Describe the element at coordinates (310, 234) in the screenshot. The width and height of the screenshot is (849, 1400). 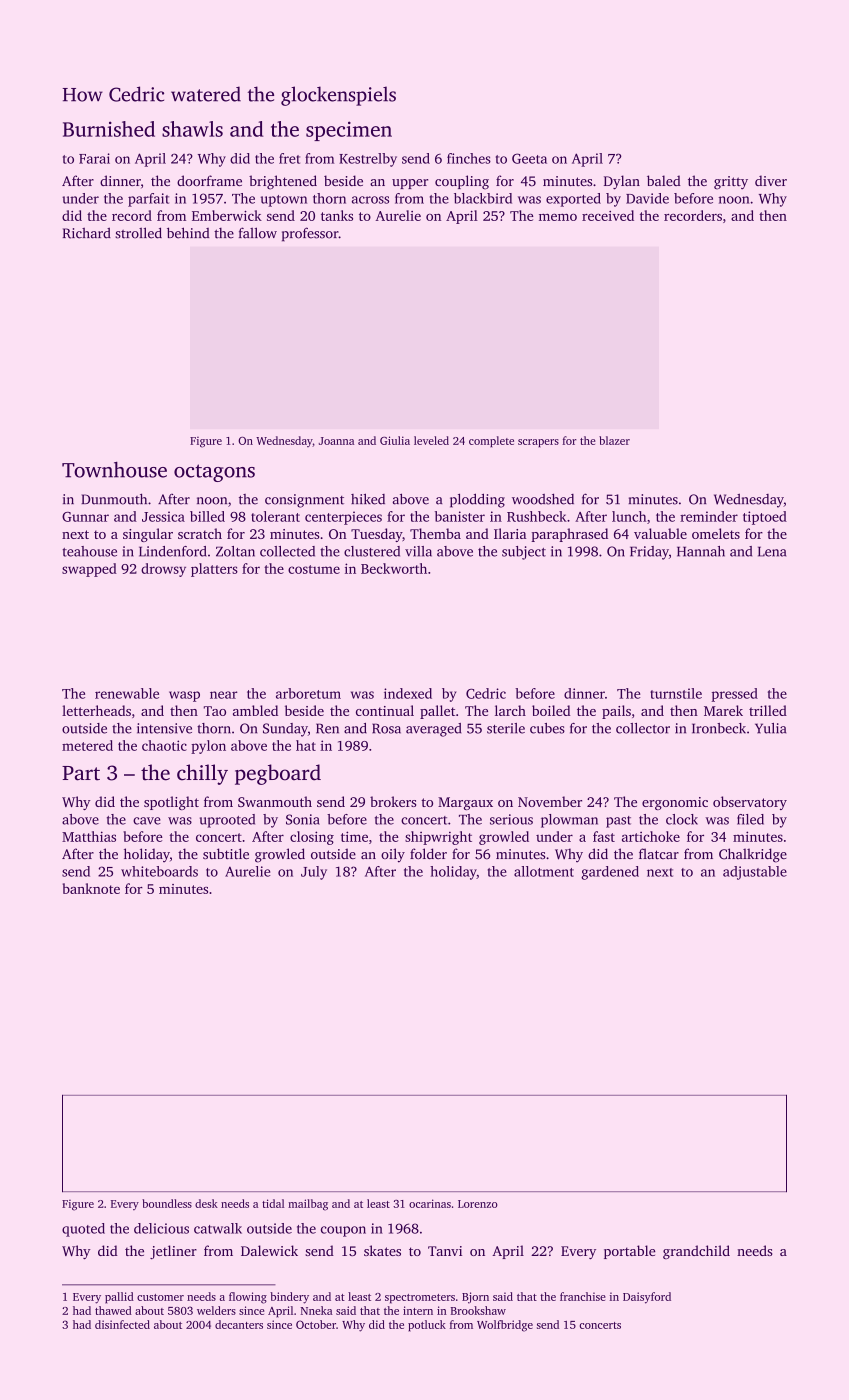
I see `professor` at that location.
